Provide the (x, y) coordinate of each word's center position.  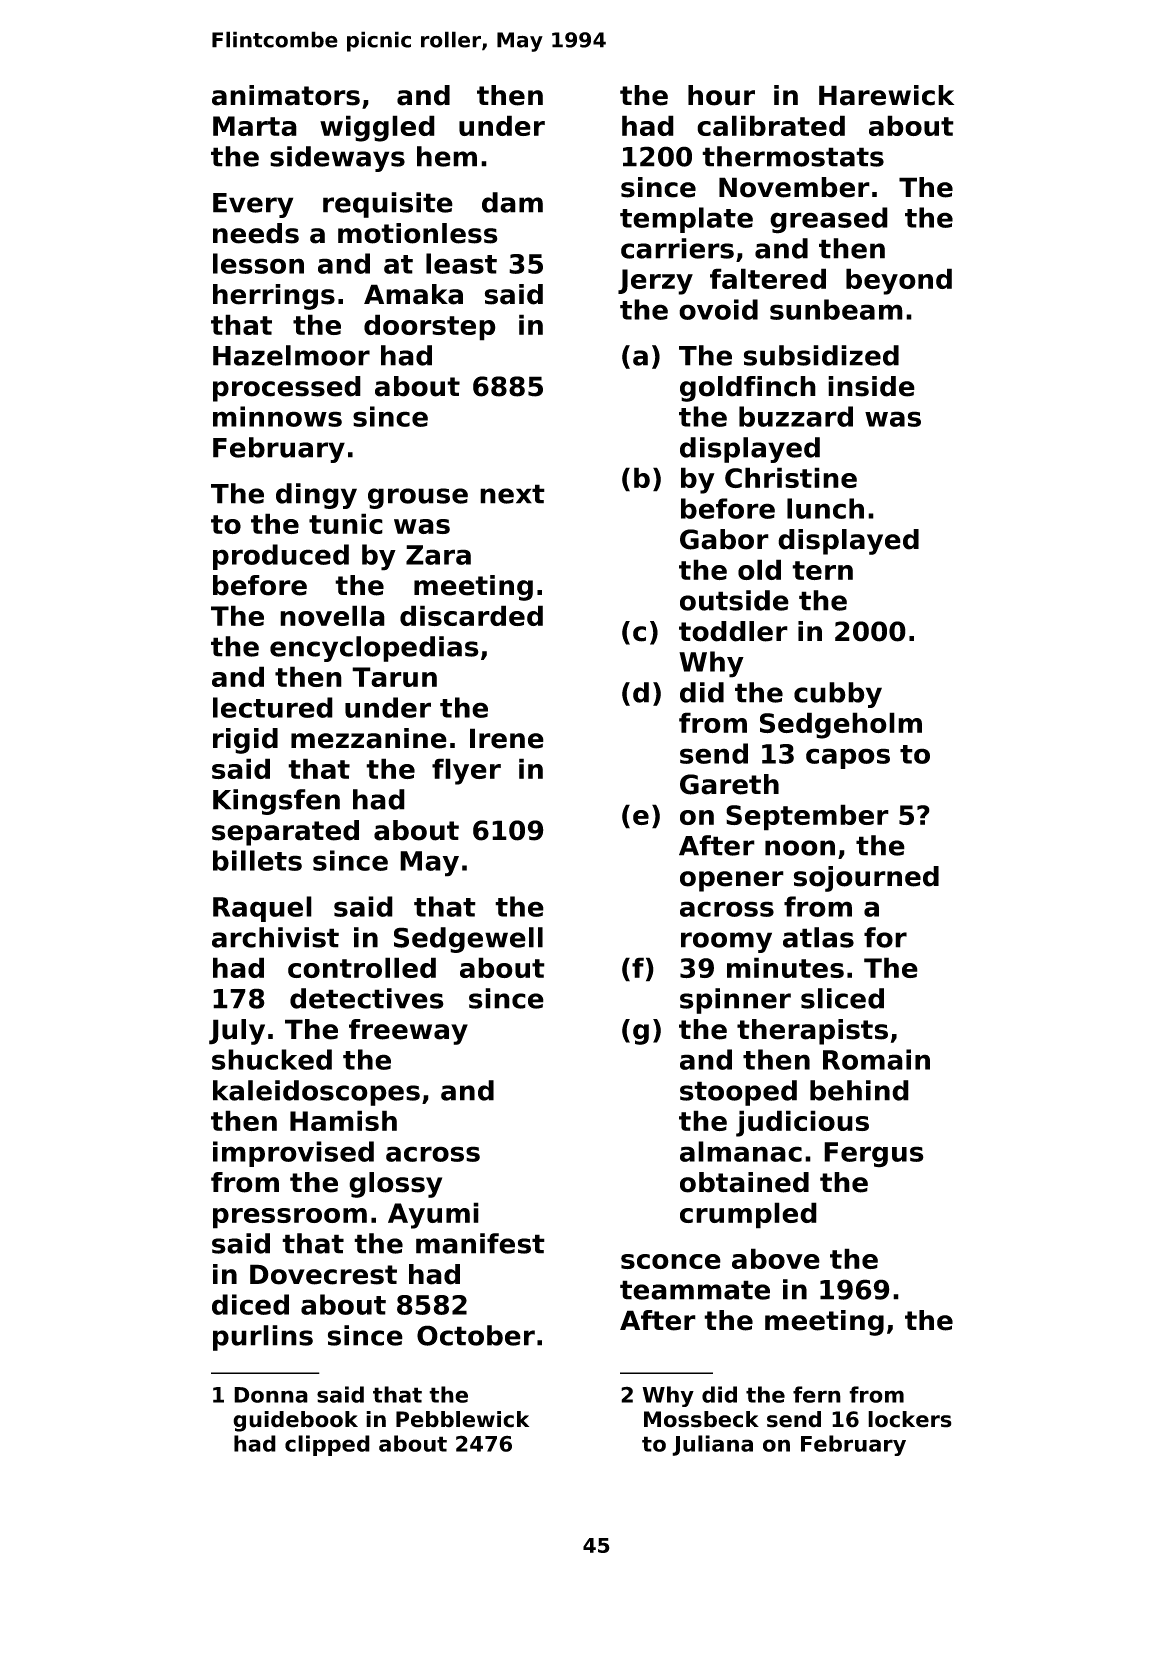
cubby (838, 695)
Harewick (886, 95)
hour (721, 95)
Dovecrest (323, 1274)
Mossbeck (701, 1419)
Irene (507, 738)
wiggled (377, 128)
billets (257, 860)
